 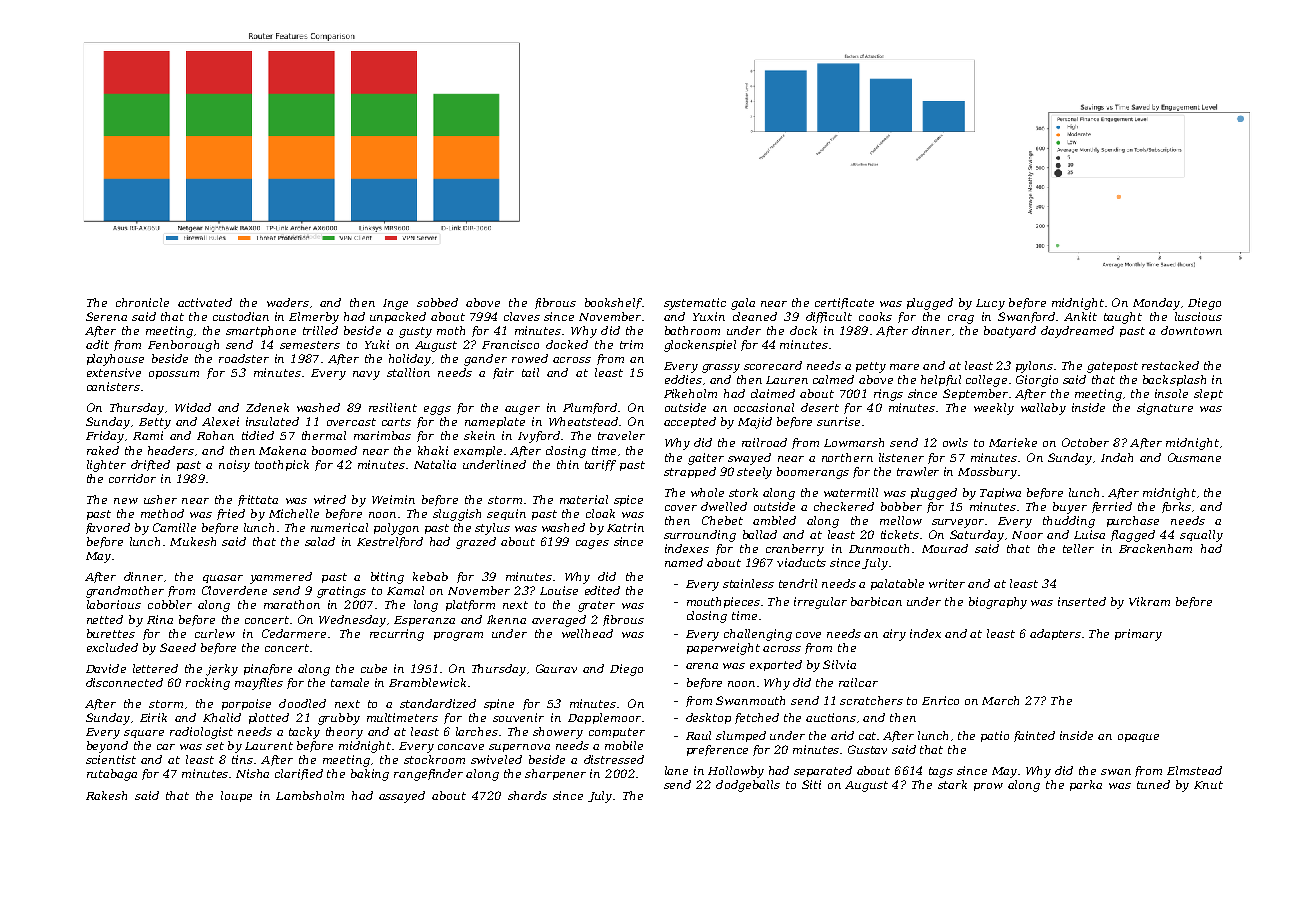 What do you see at coordinates (1123, 318) in the image?
I see `taught` at bounding box center [1123, 318].
